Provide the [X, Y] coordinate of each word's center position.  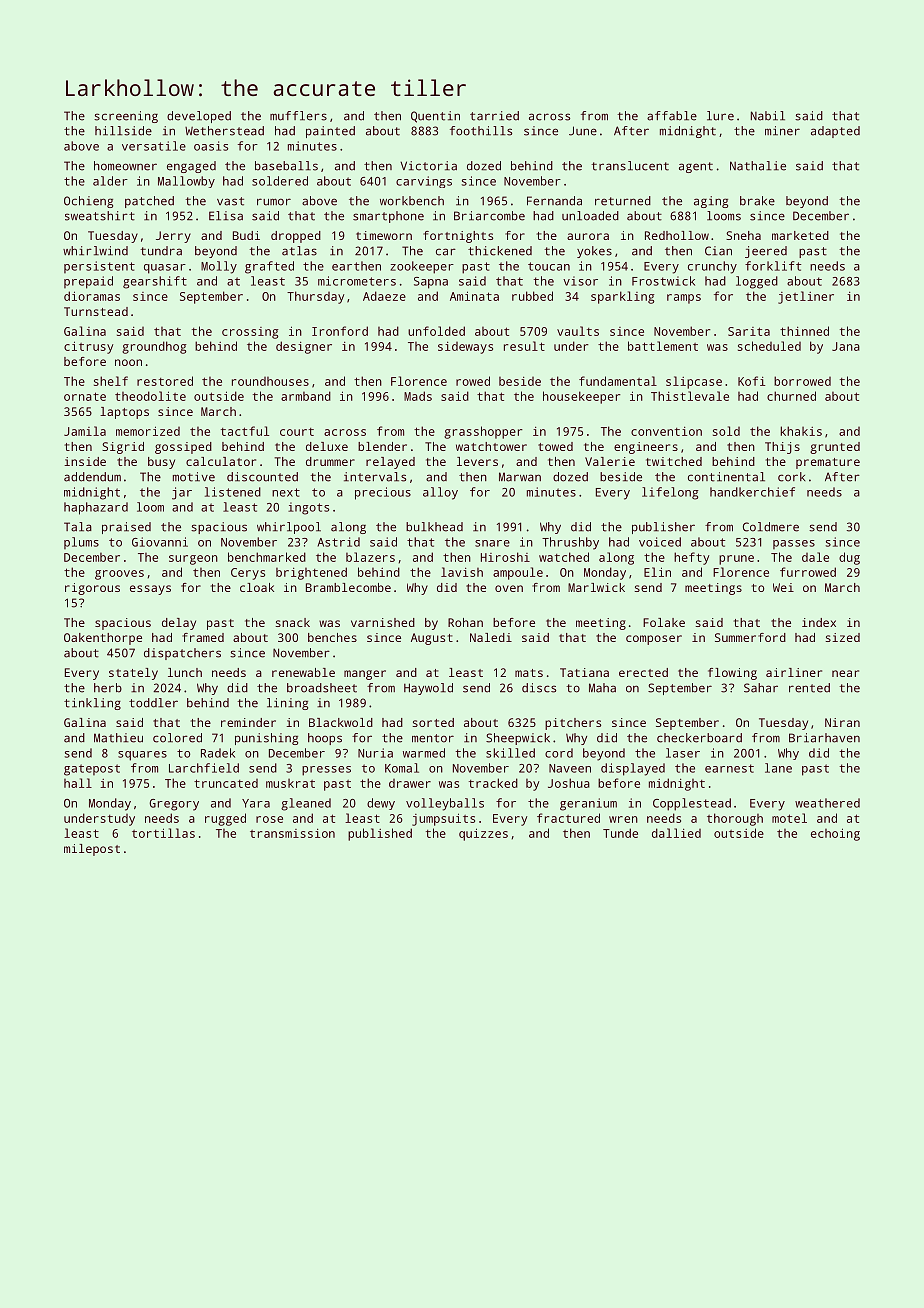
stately [133, 674]
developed [199, 117]
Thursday [315, 297]
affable [672, 116]
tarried [494, 116]
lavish [462, 572]
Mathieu [118, 738]
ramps [684, 299]
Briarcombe [489, 216]
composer [654, 640]
